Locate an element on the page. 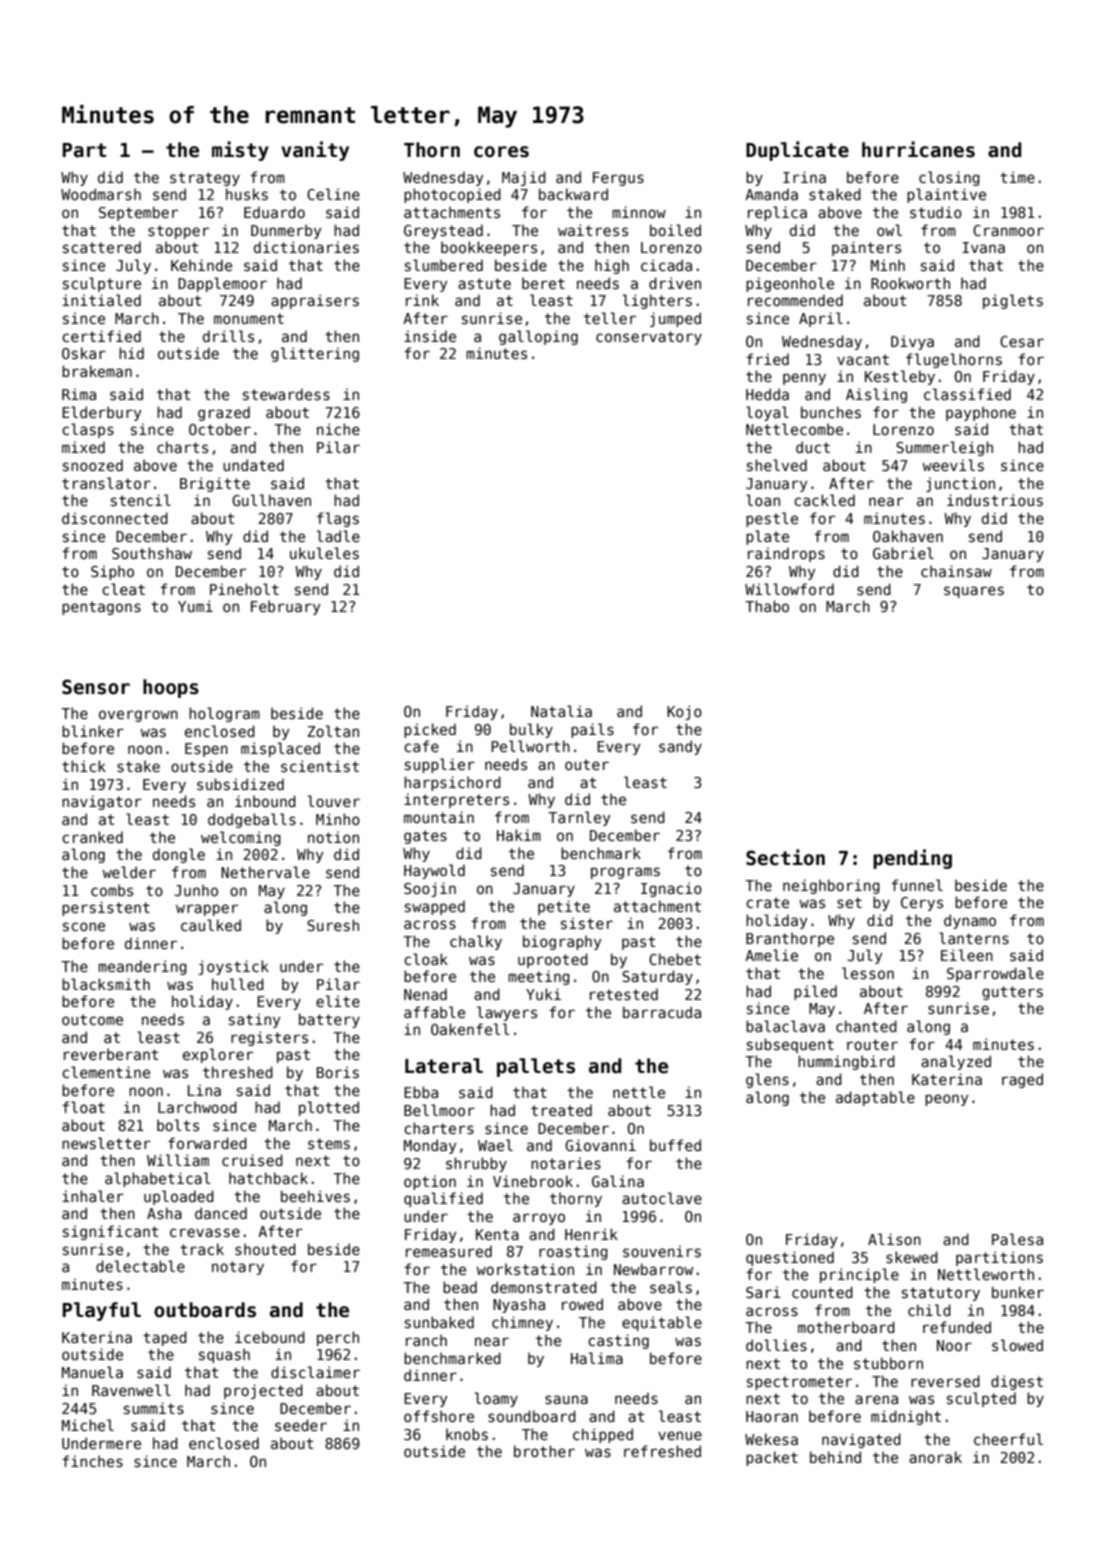  Irina is located at coordinates (804, 177).
